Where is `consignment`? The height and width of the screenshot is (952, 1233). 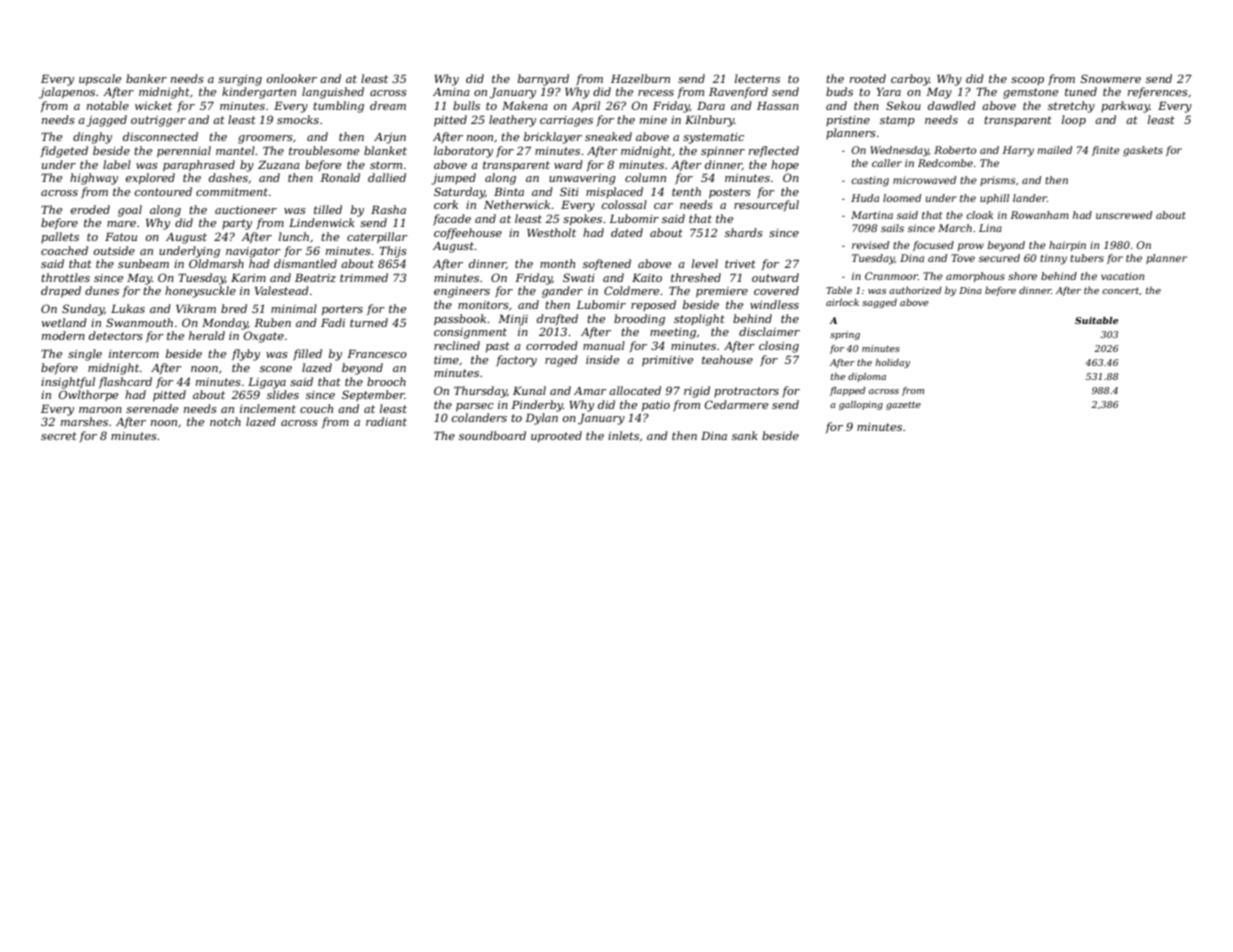 consignment is located at coordinates (470, 333).
